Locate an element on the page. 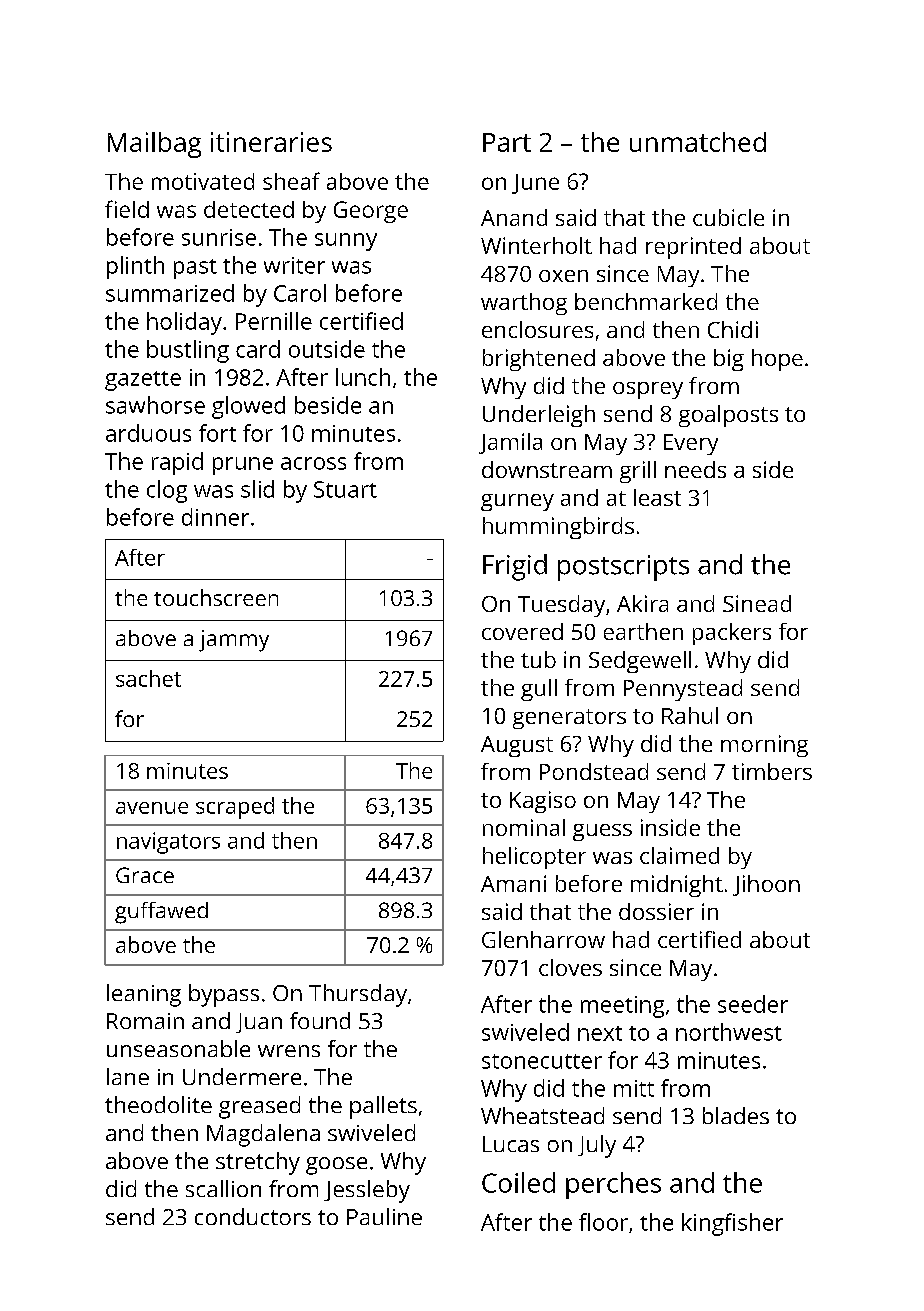 The height and width of the document is (1311, 924). cubicle is located at coordinates (728, 217).
